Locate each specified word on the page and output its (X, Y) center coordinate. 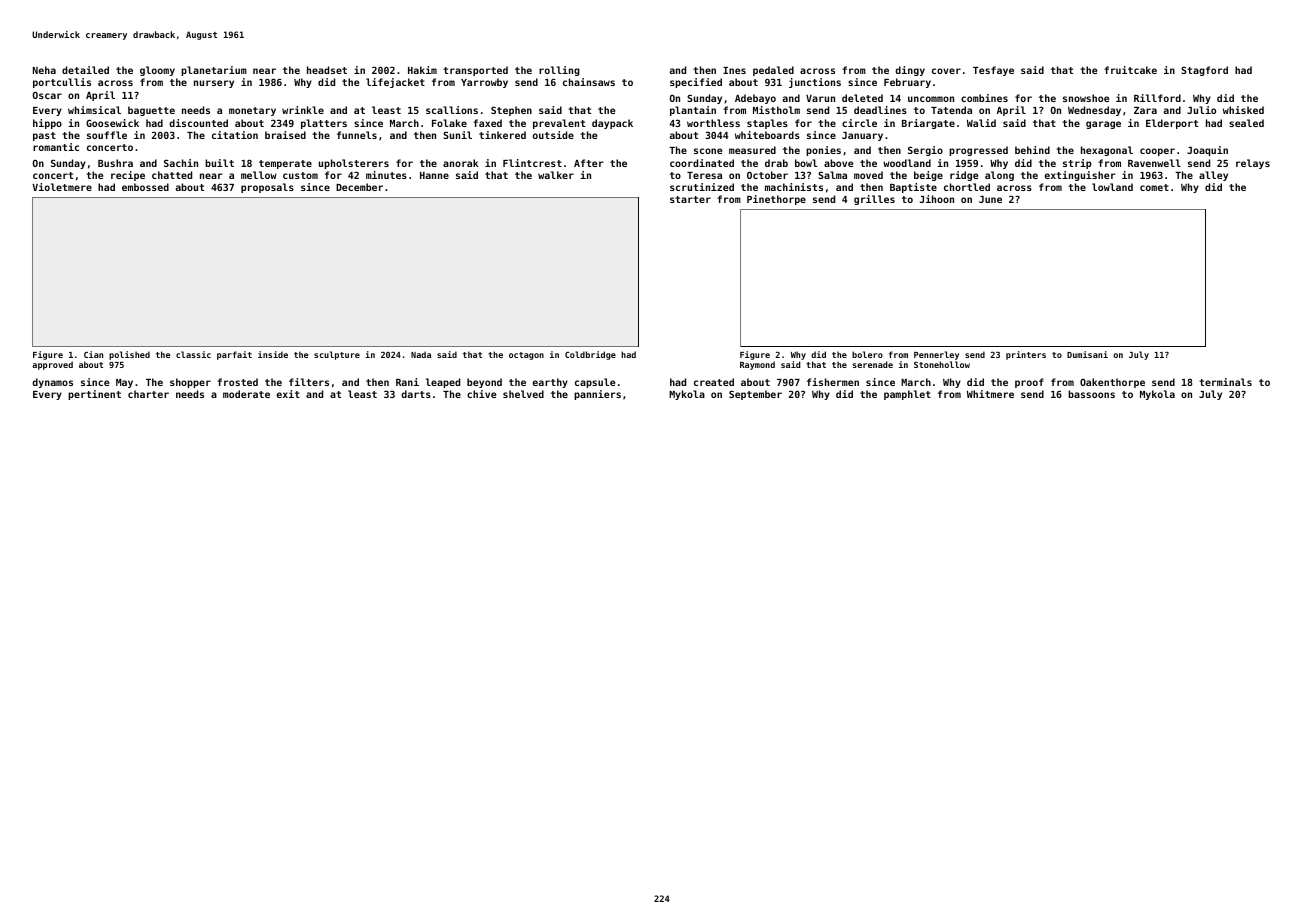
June (990, 199)
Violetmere (62, 187)
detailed (85, 70)
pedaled (773, 71)
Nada (421, 354)
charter (148, 394)
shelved (523, 394)
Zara (1145, 110)
